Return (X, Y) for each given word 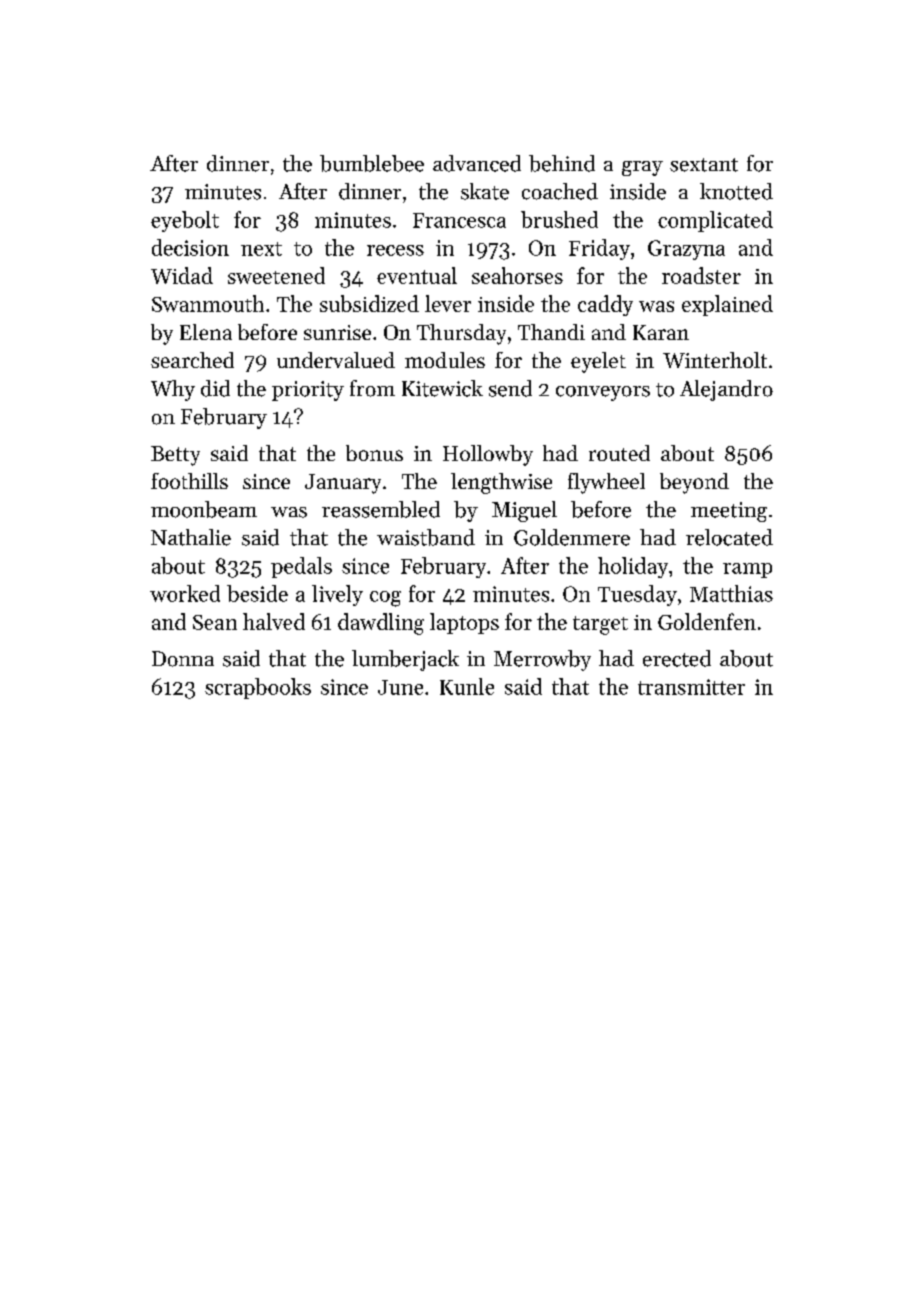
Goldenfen (707, 621)
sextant (704, 165)
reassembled (381, 509)
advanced (477, 163)
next (261, 249)
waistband (426, 537)
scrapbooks (258, 688)
